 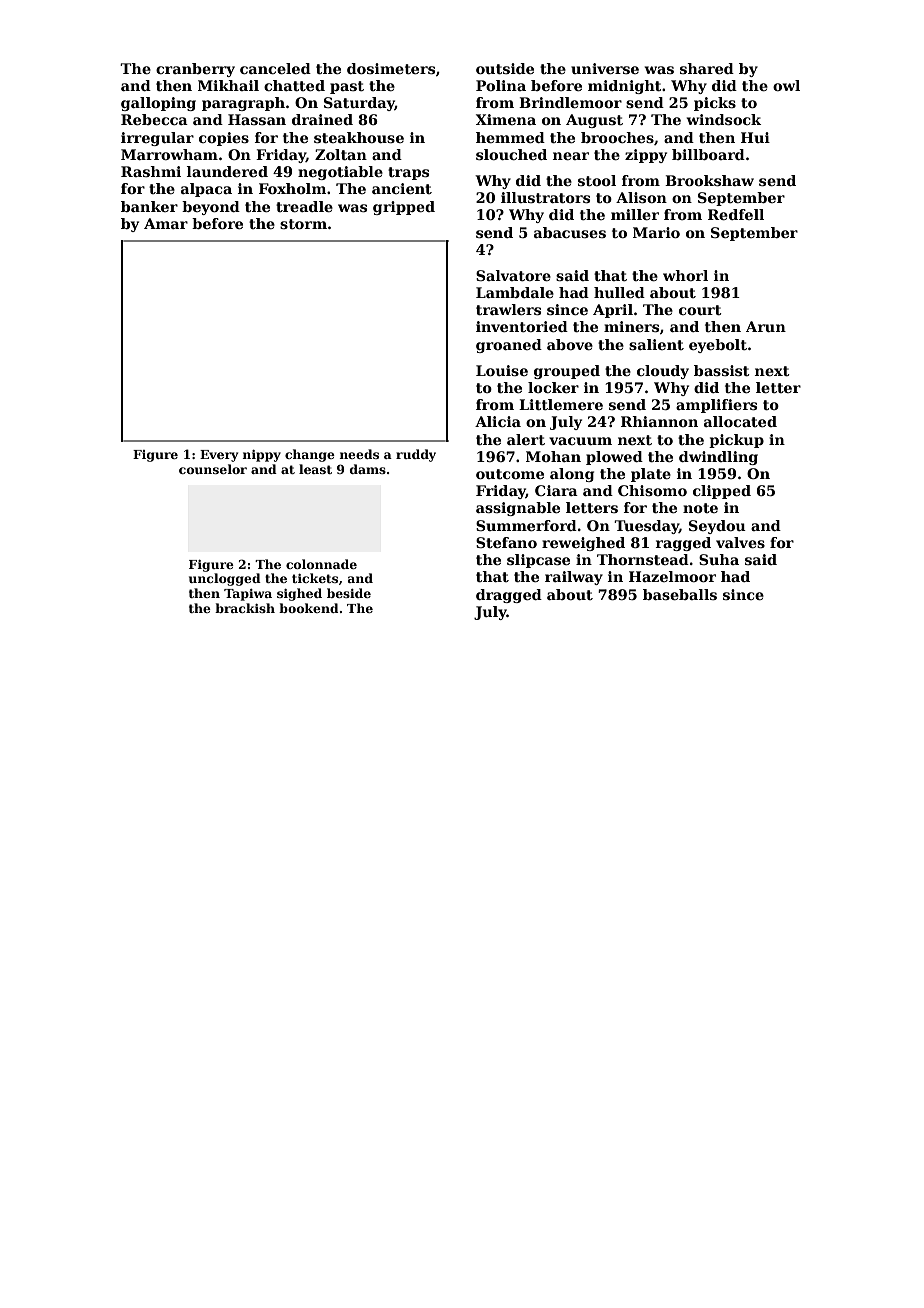 I want to click on shared, so click(x=707, y=68).
